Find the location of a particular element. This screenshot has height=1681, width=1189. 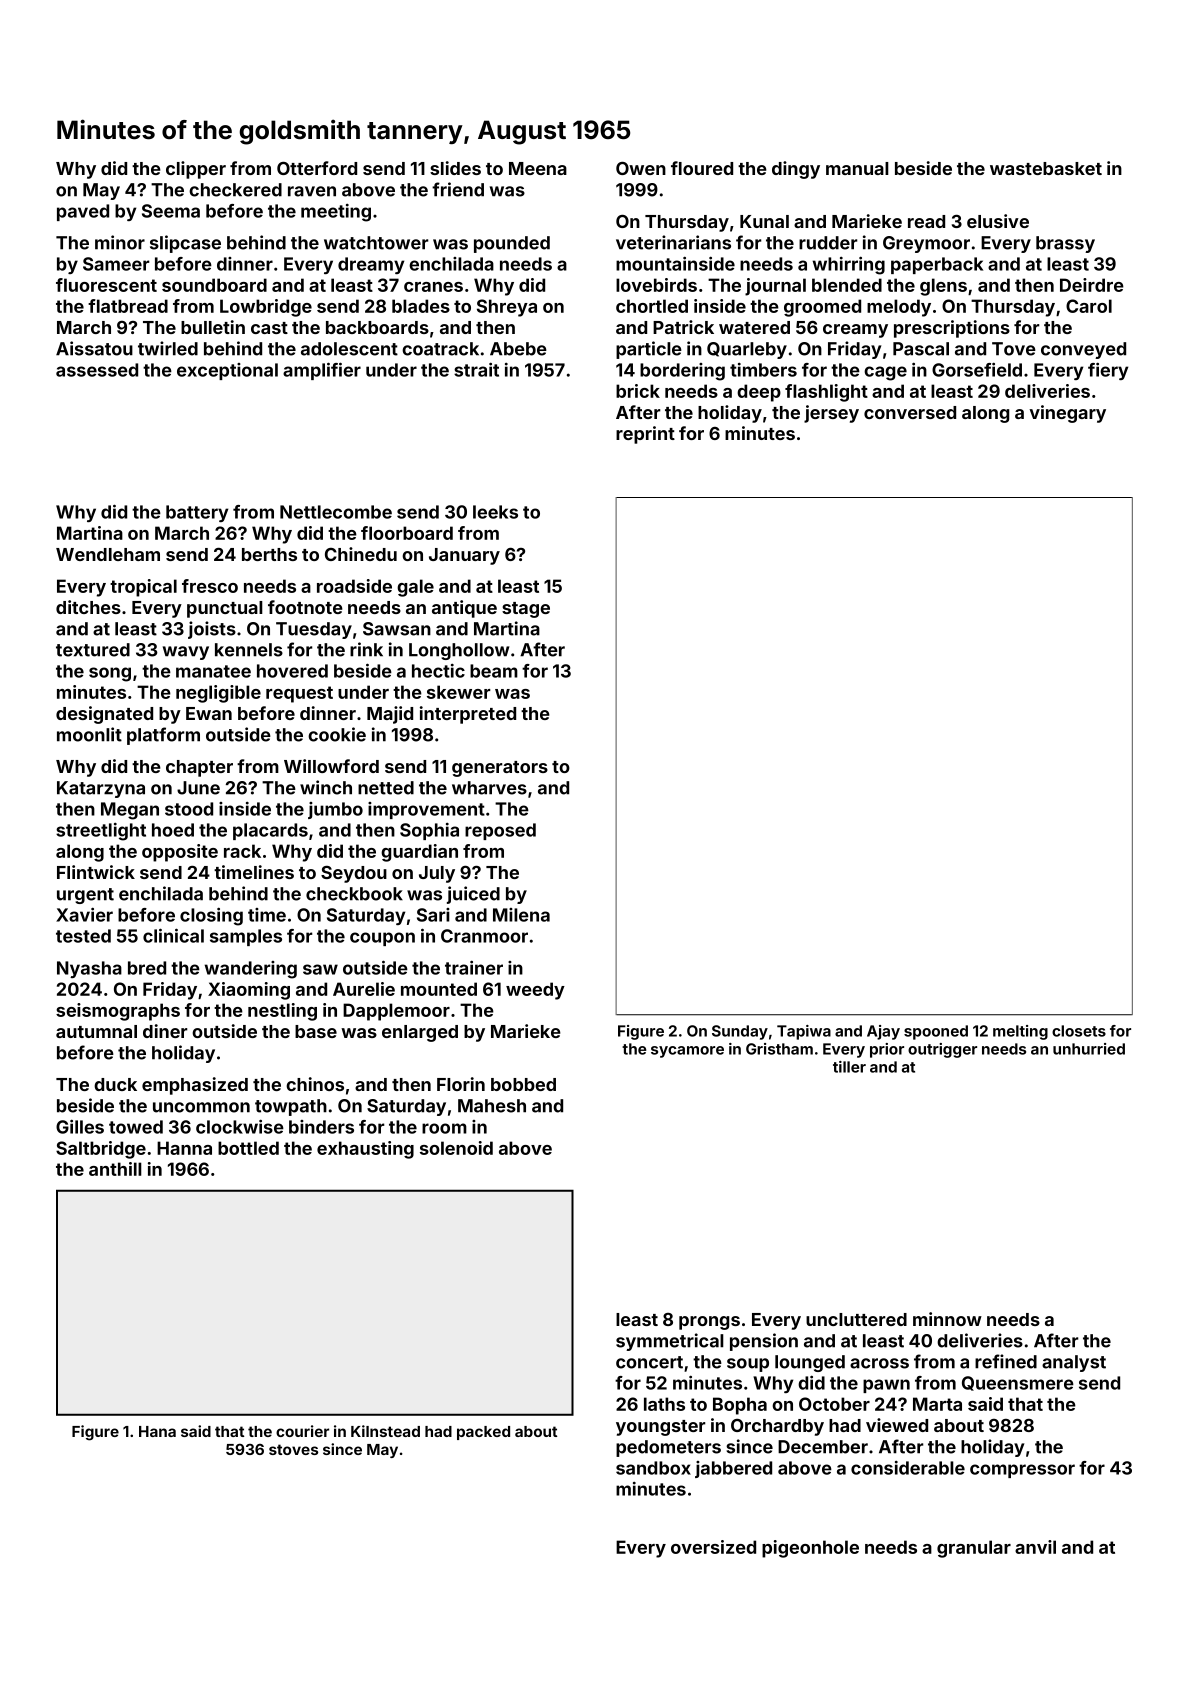

packed is located at coordinates (483, 1433).
